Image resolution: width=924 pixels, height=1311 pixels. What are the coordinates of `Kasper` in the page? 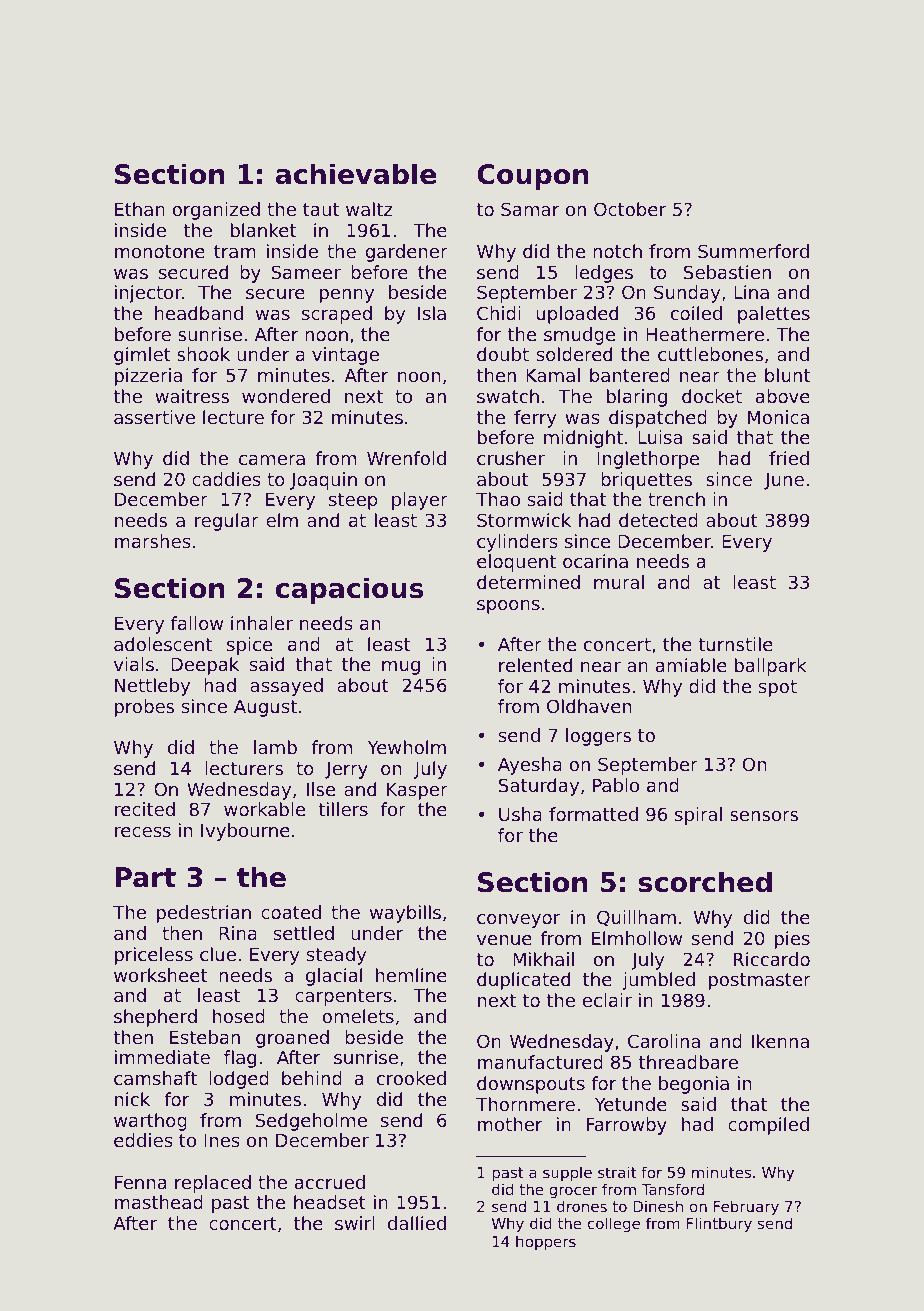 It's located at (417, 791).
